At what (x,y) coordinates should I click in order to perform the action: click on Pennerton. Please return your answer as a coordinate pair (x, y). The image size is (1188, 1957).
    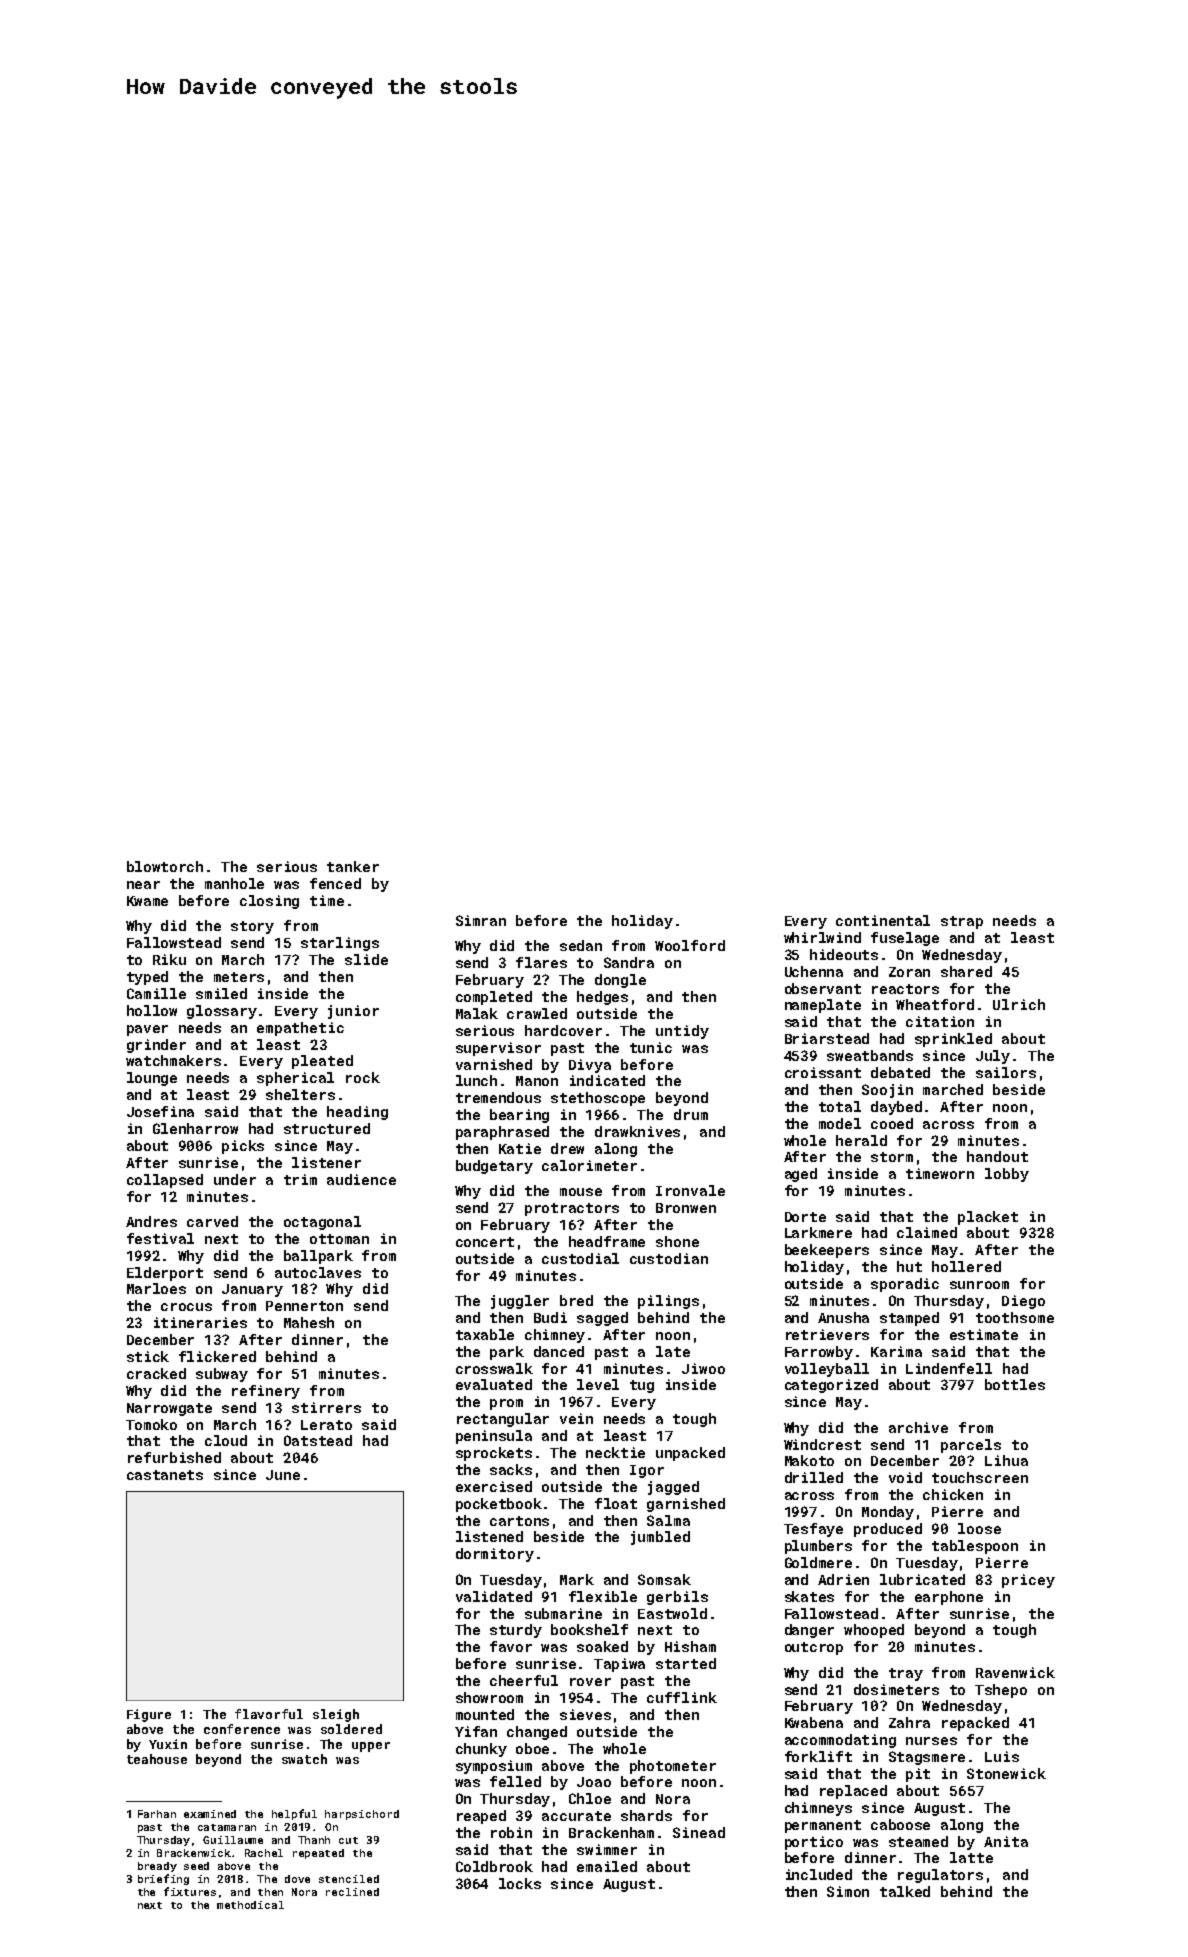
    Looking at the image, I should click on (304, 1306).
